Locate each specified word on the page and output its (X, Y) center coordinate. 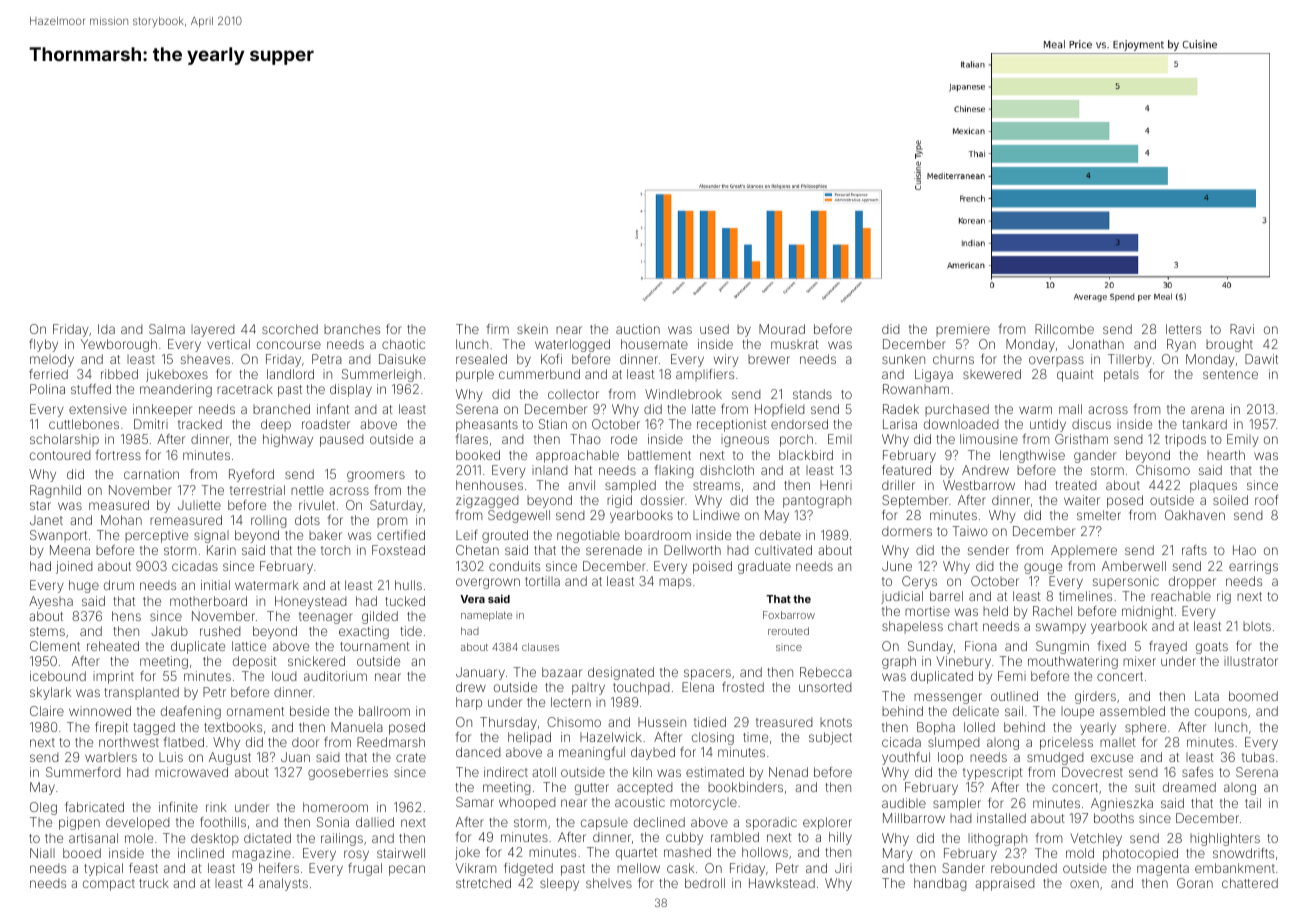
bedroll (705, 883)
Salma (167, 329)
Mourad (782, 329)
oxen (1084, 884)
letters (1183, 329)
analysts (283, 884)
